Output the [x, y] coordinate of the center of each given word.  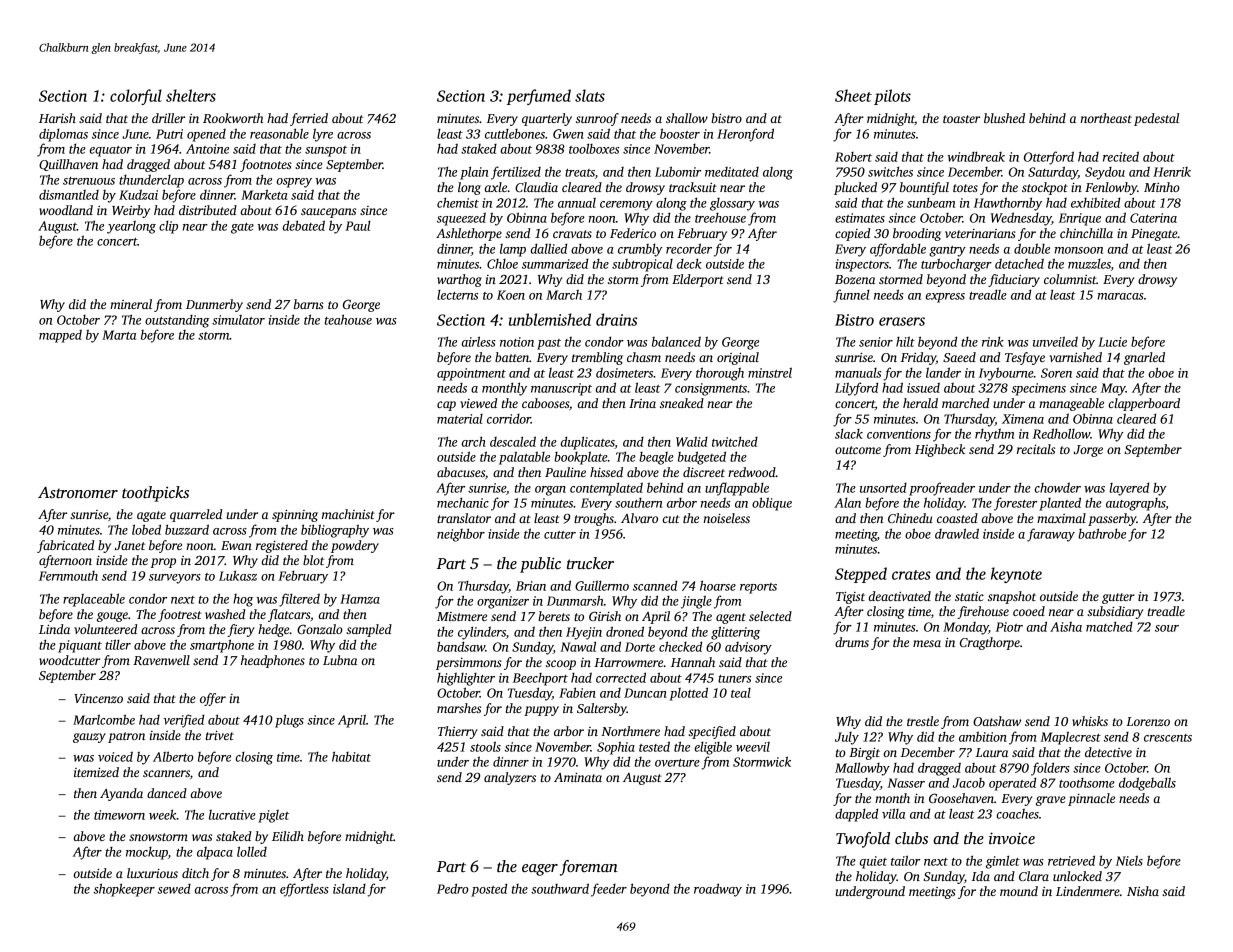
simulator [238, 320]
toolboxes [594, 148]
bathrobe [1102, 533]
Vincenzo [98, 698]
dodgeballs [1147, 784]
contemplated [606, 489]
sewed [174, 889]
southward [560, 888]
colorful [136, 97]
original [738, 358]
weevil [753, 747]
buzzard [187, 529]
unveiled [1055, 341]
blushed [1004, 118]
